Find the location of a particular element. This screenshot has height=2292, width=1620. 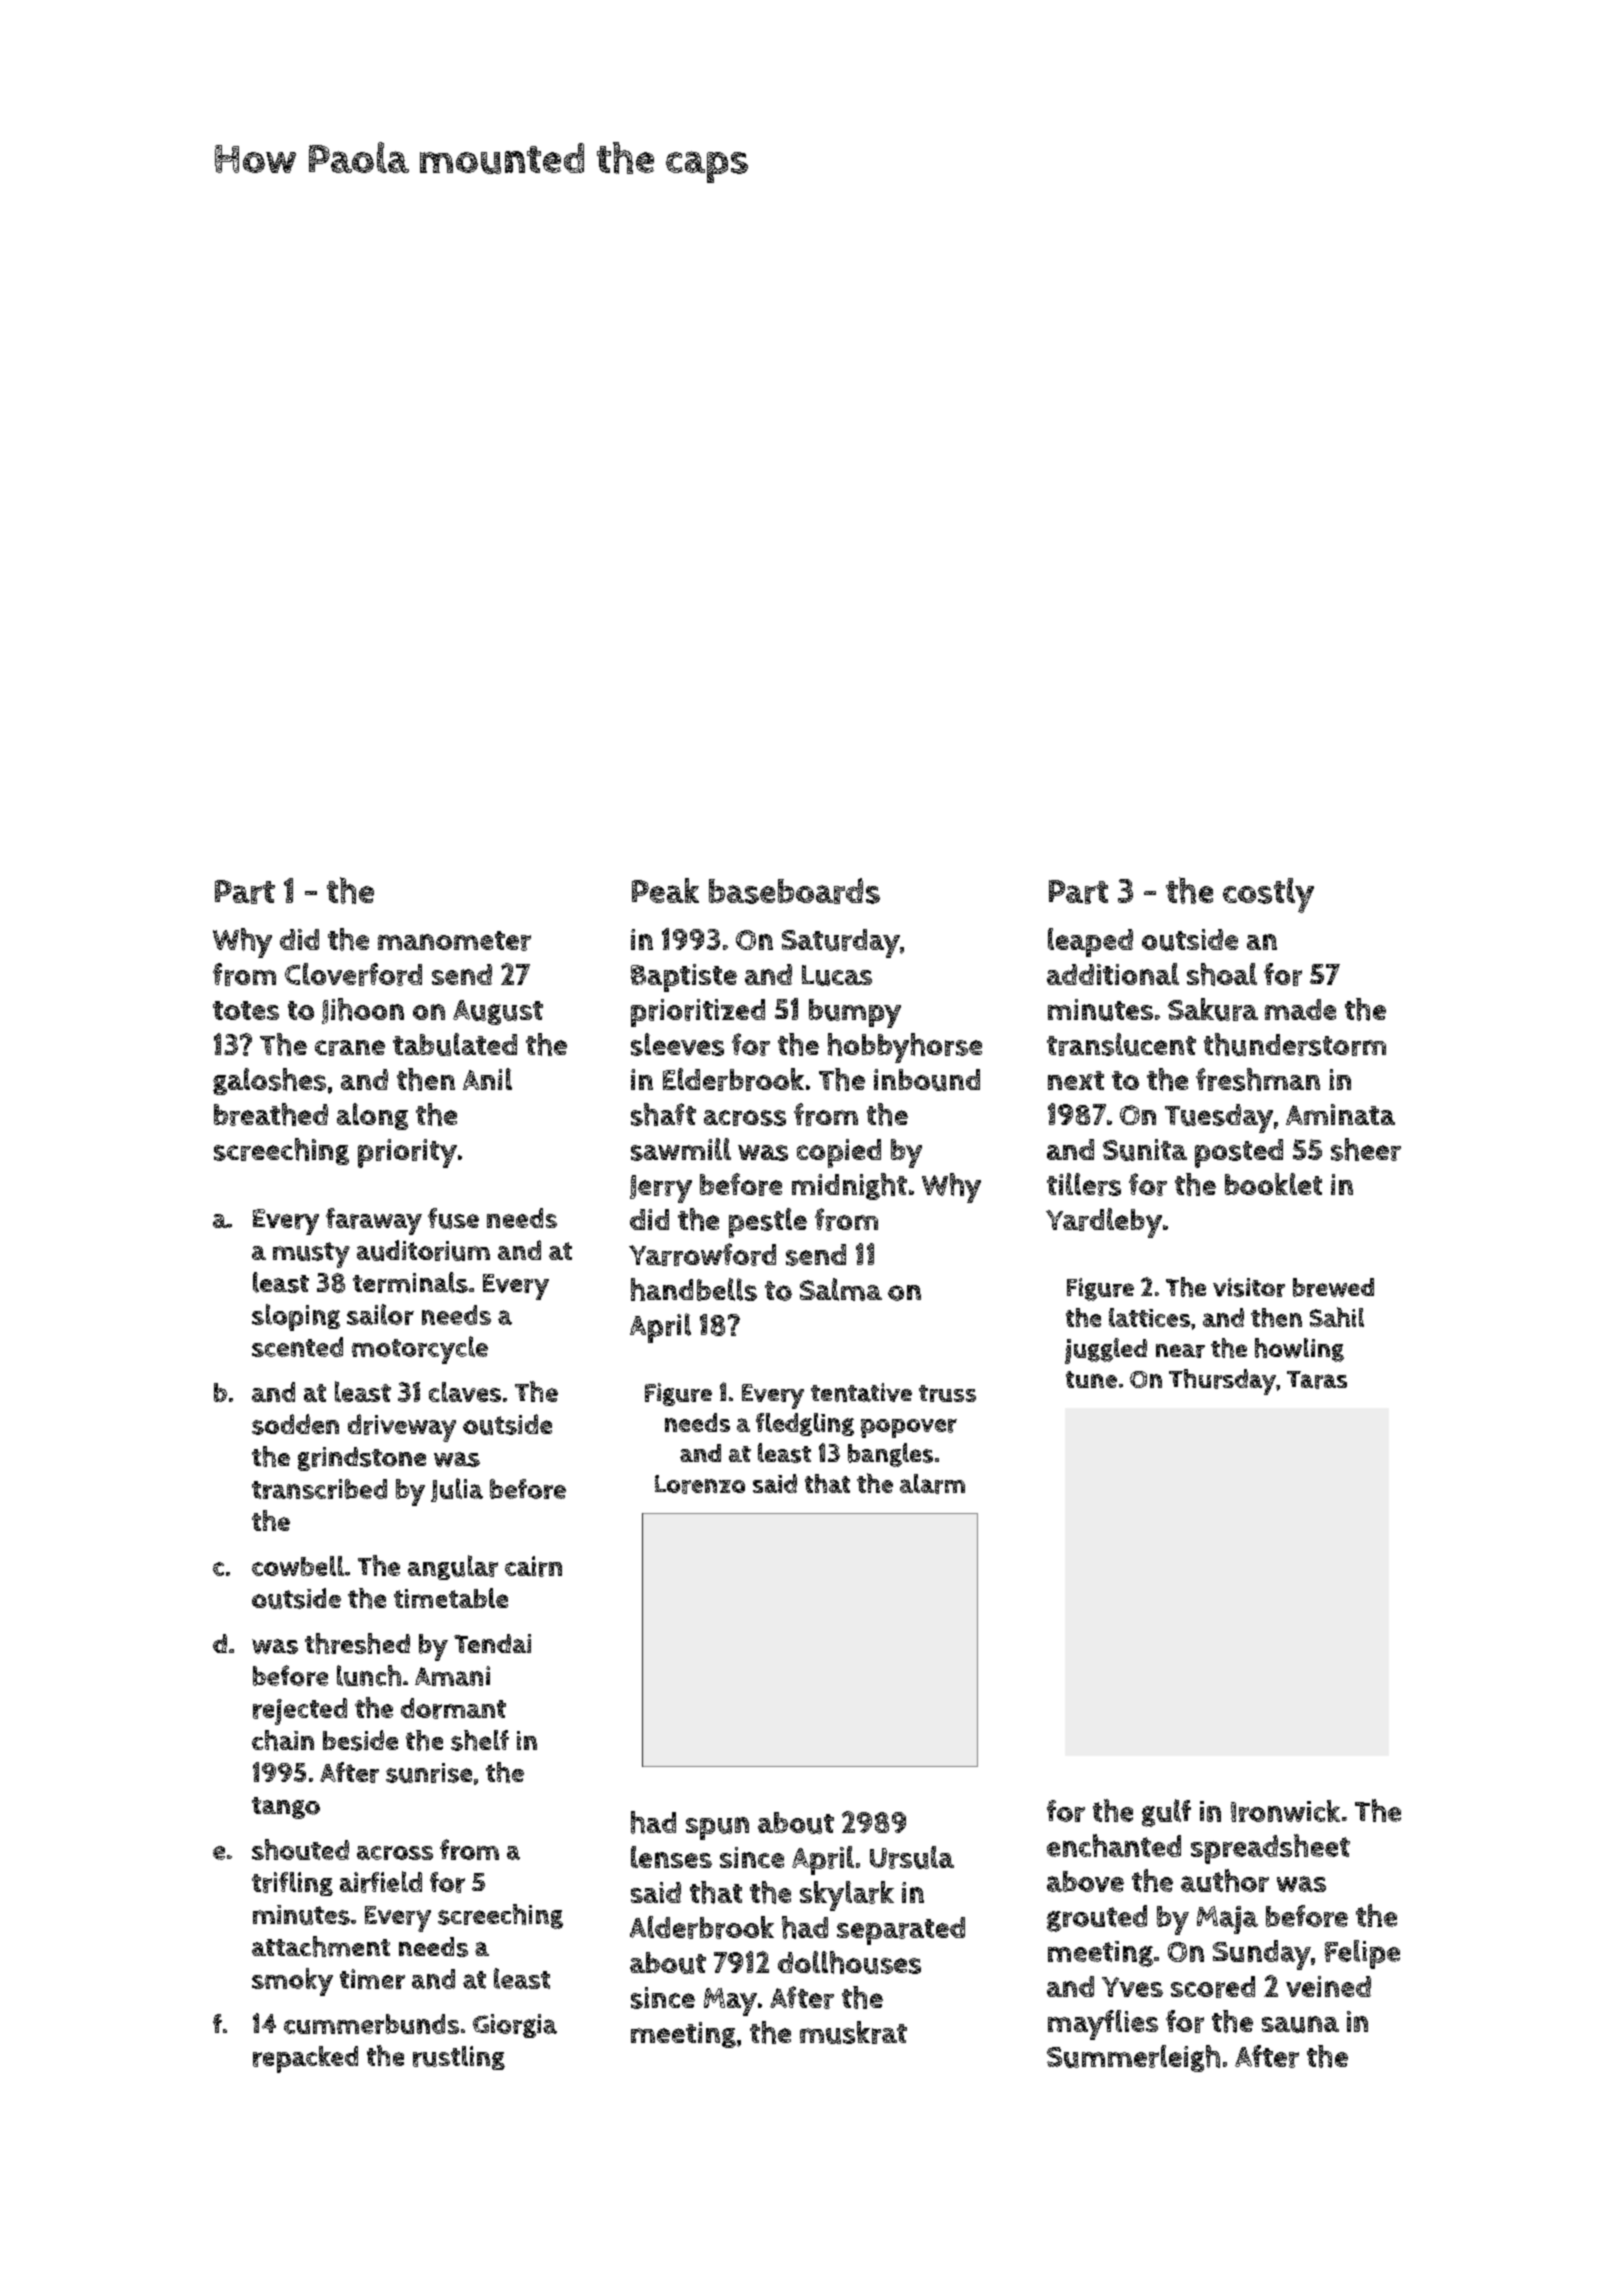

spun is located at coordinates (717, 1828).
